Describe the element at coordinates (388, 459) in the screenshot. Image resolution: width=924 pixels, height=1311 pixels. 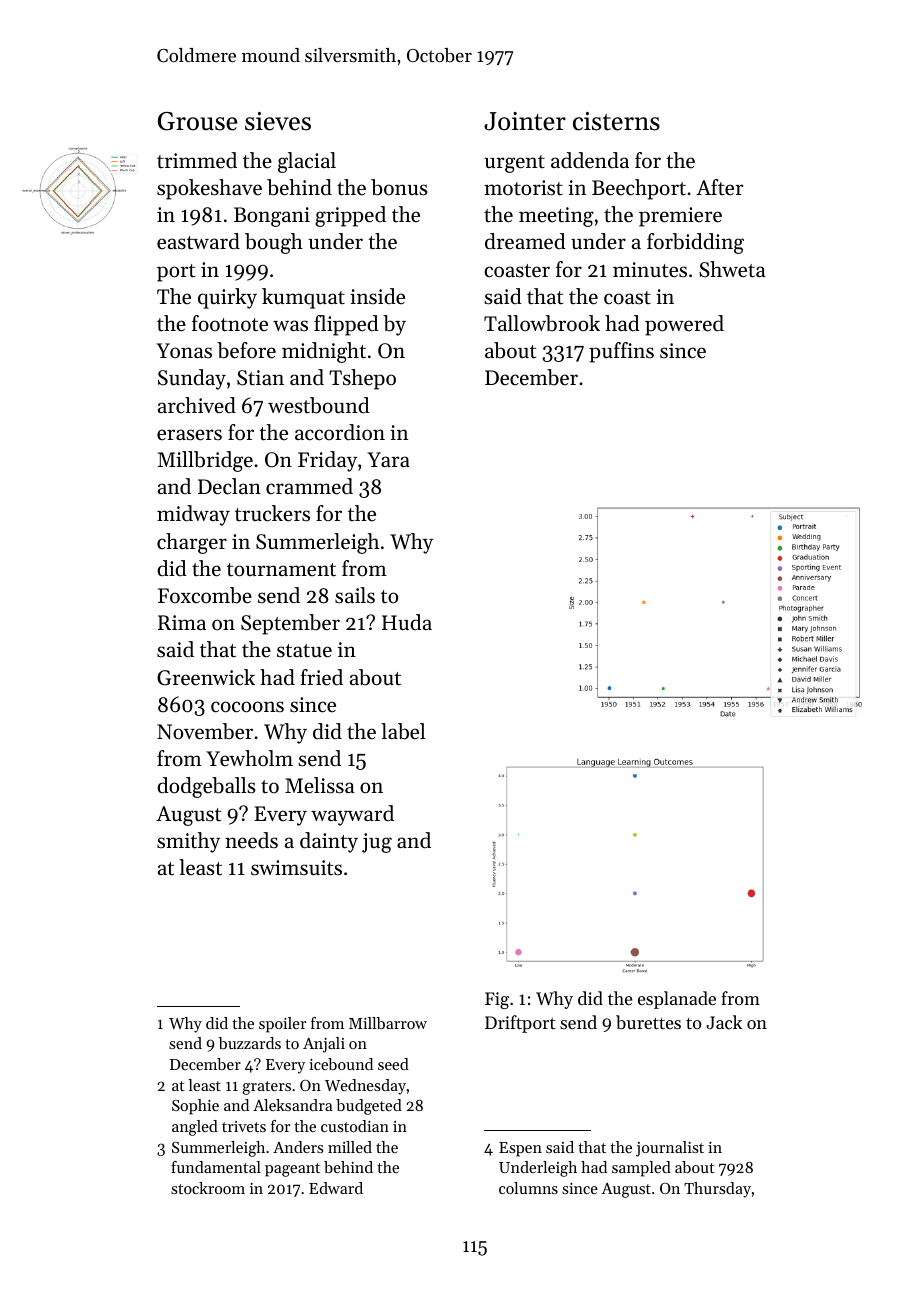
I see `Yara` at that location.
